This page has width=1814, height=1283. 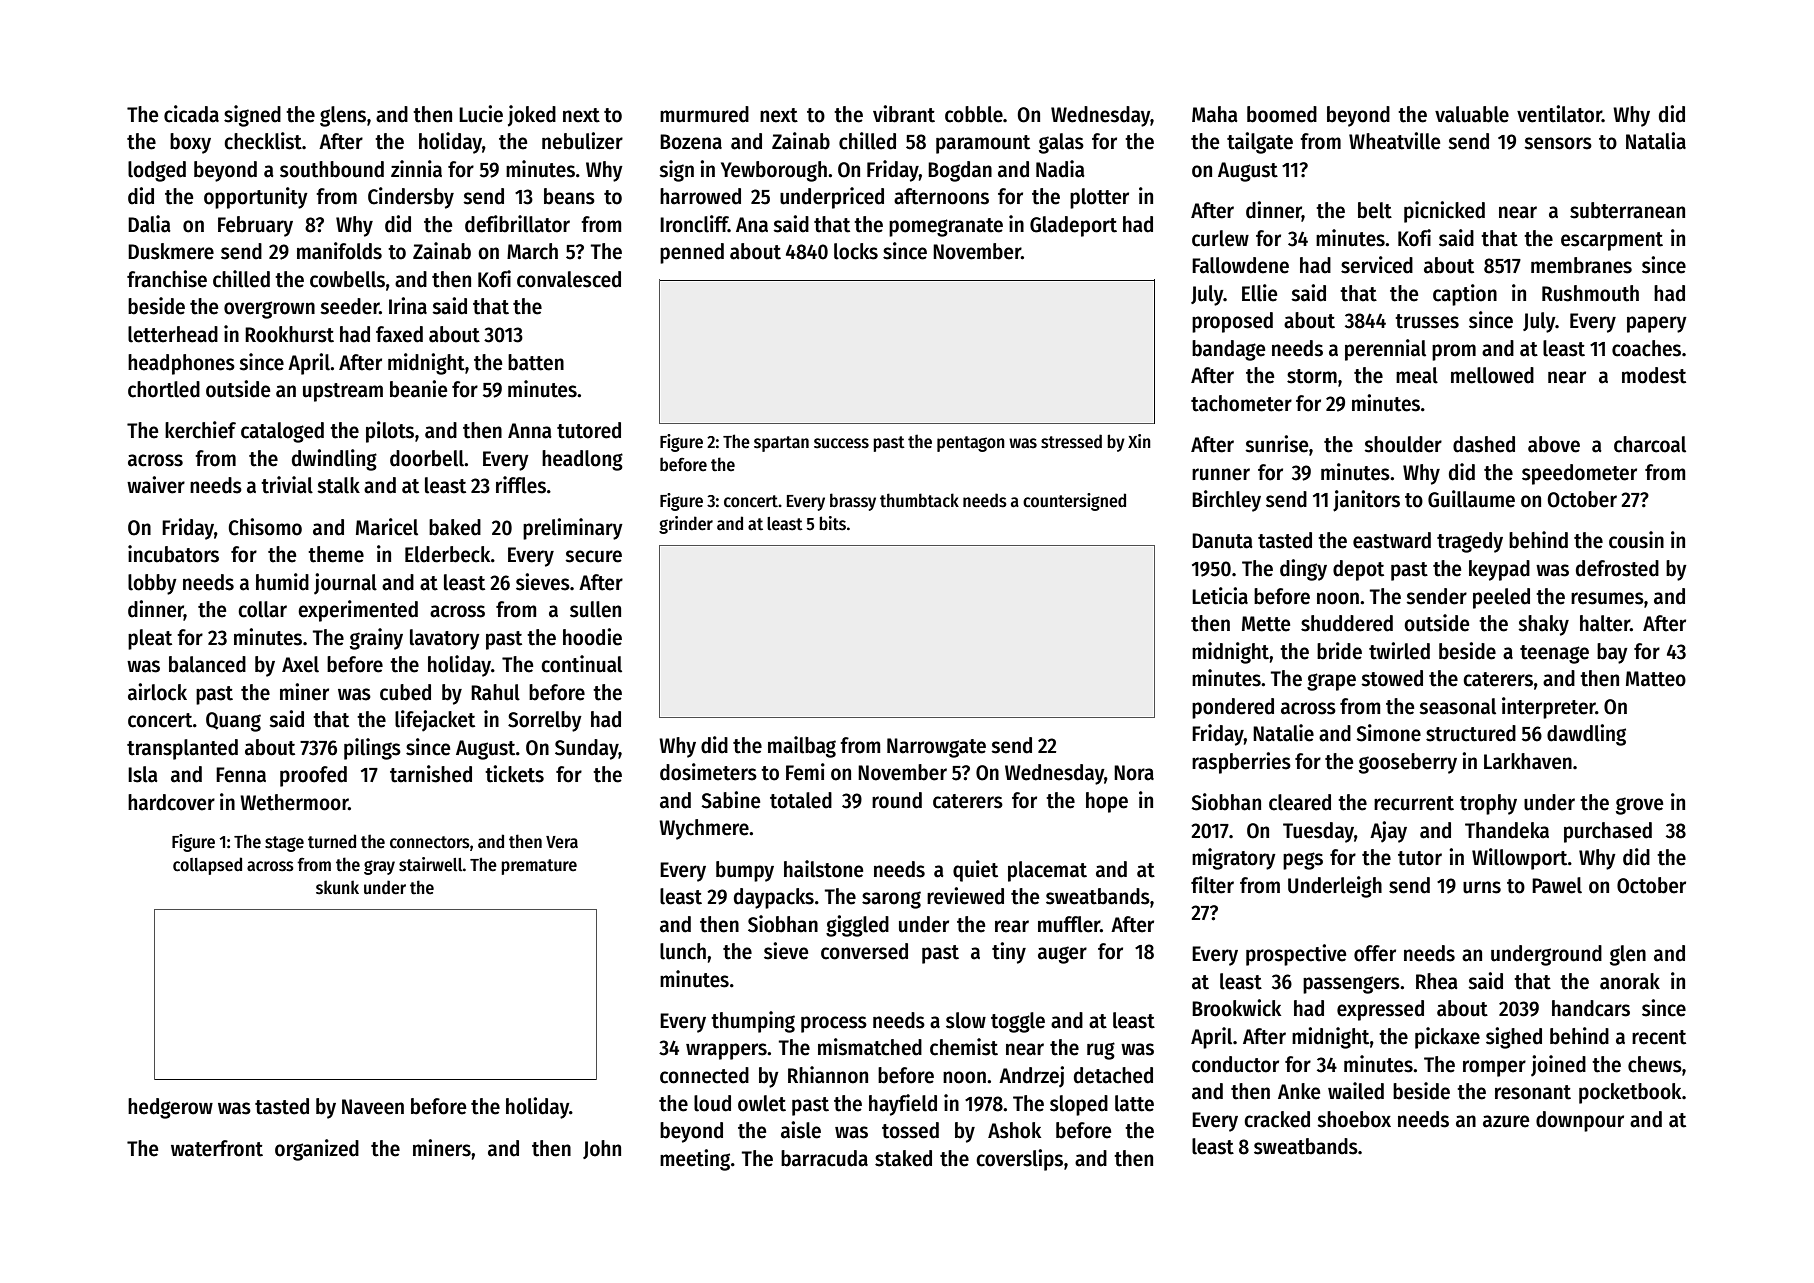 What do you see at coordinates (975, 871) in the page?
I see `quiet` at bounding box center [975, 871].
